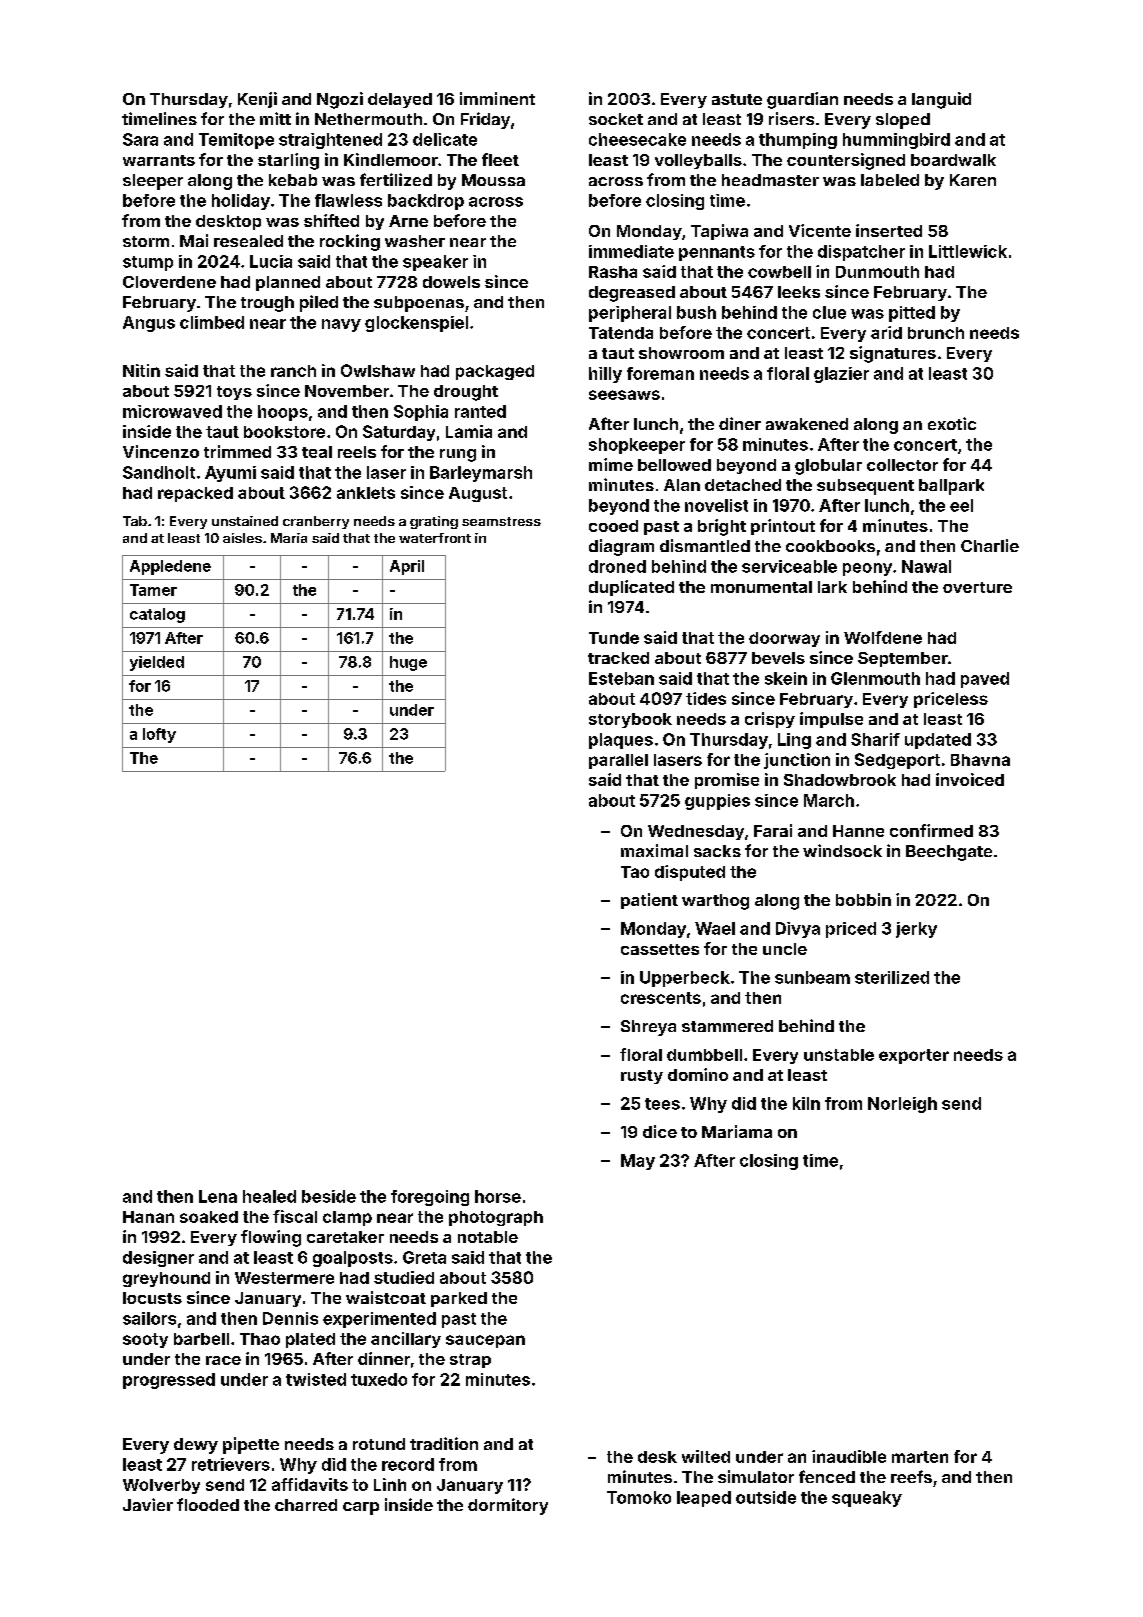  Describe the element at coordinates (839, 1055) in the screenshot. I see `unstable` at that location.
